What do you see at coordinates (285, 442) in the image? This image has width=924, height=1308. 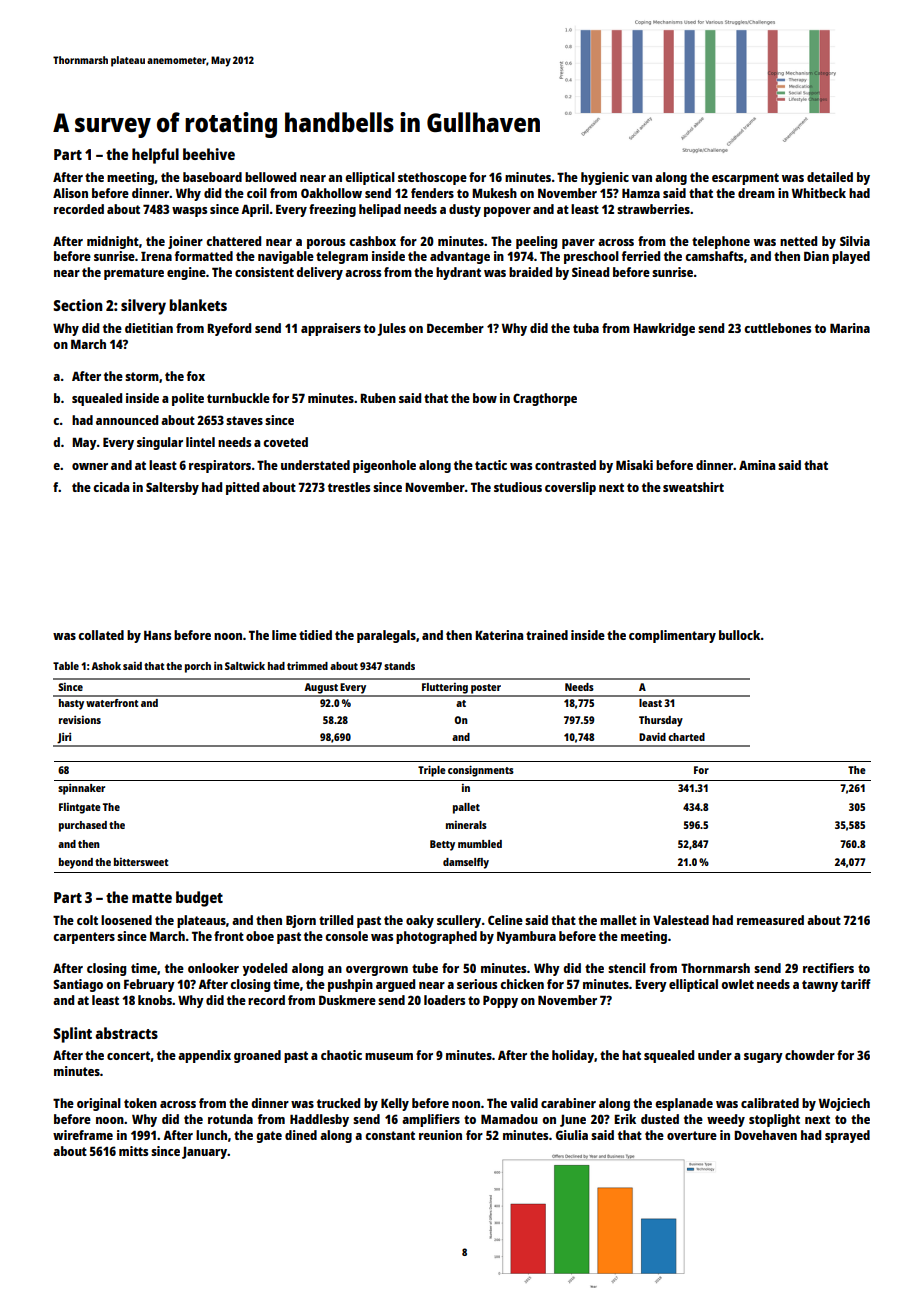 I see `coveted` at bounding box center [285, 442].
